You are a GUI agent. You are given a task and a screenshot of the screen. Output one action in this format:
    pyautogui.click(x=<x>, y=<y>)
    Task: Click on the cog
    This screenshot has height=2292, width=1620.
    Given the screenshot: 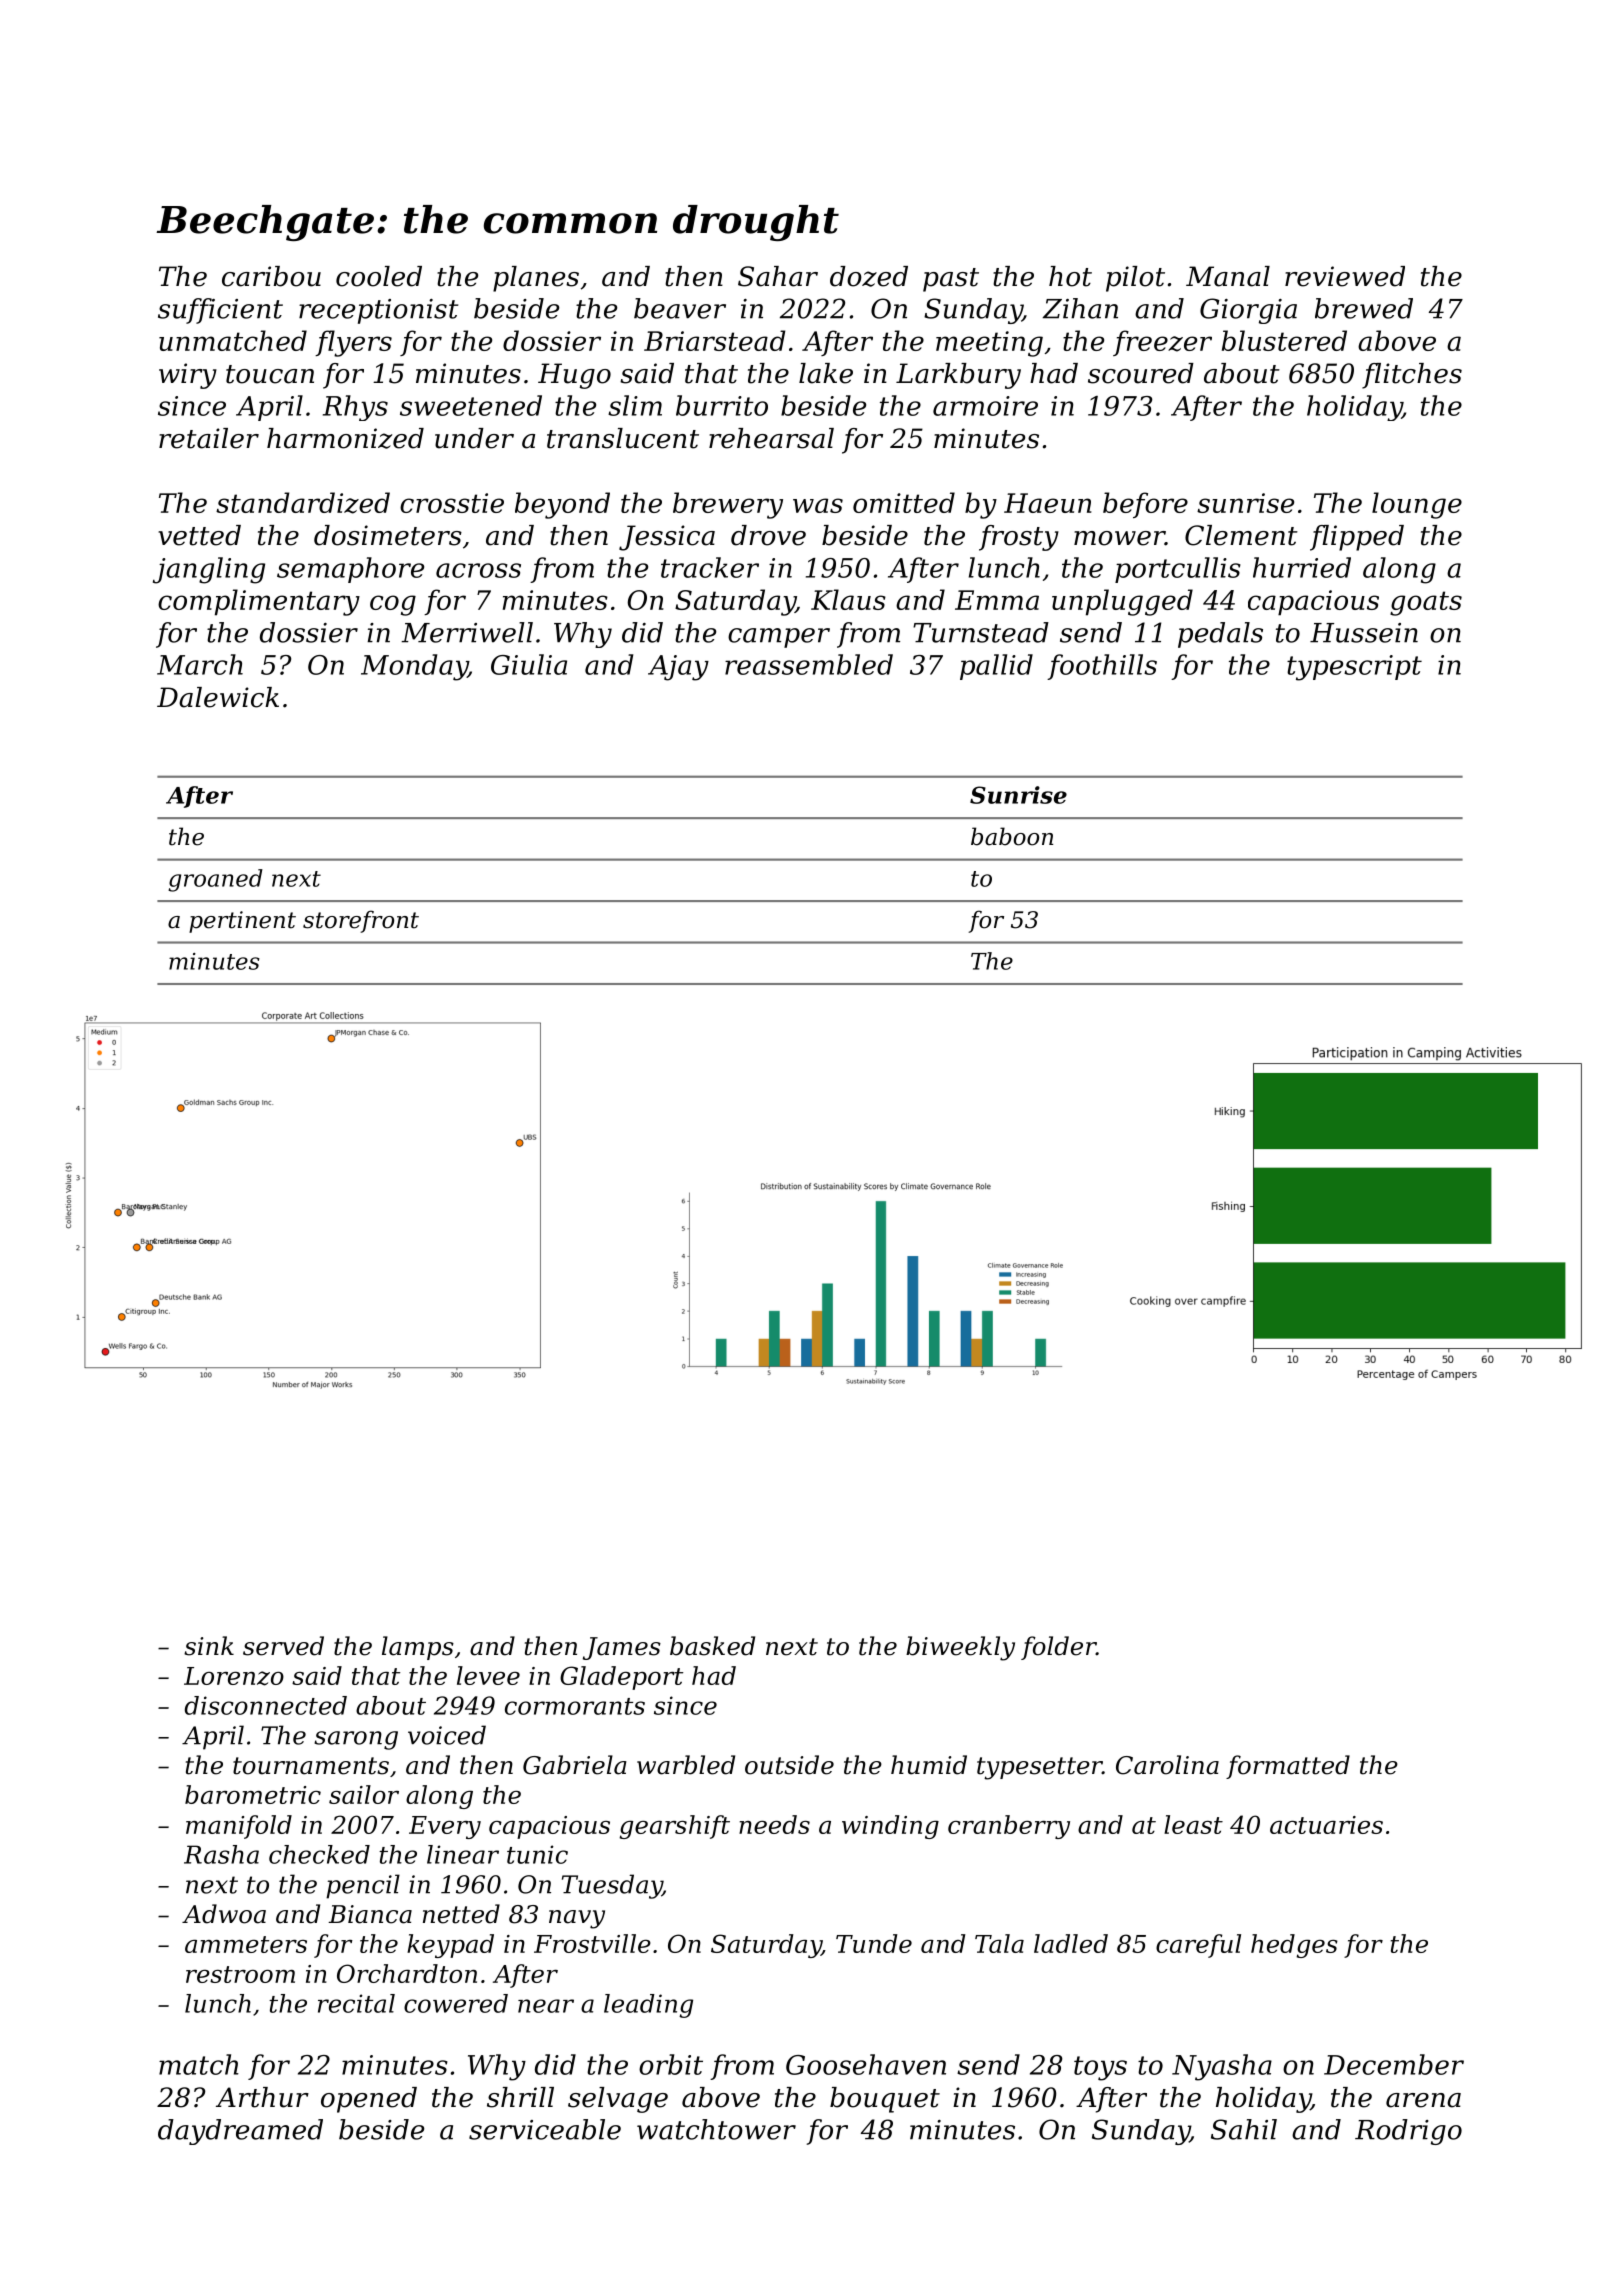 What is the action you would take?
    pyautogui.click(x=393, y=605)
